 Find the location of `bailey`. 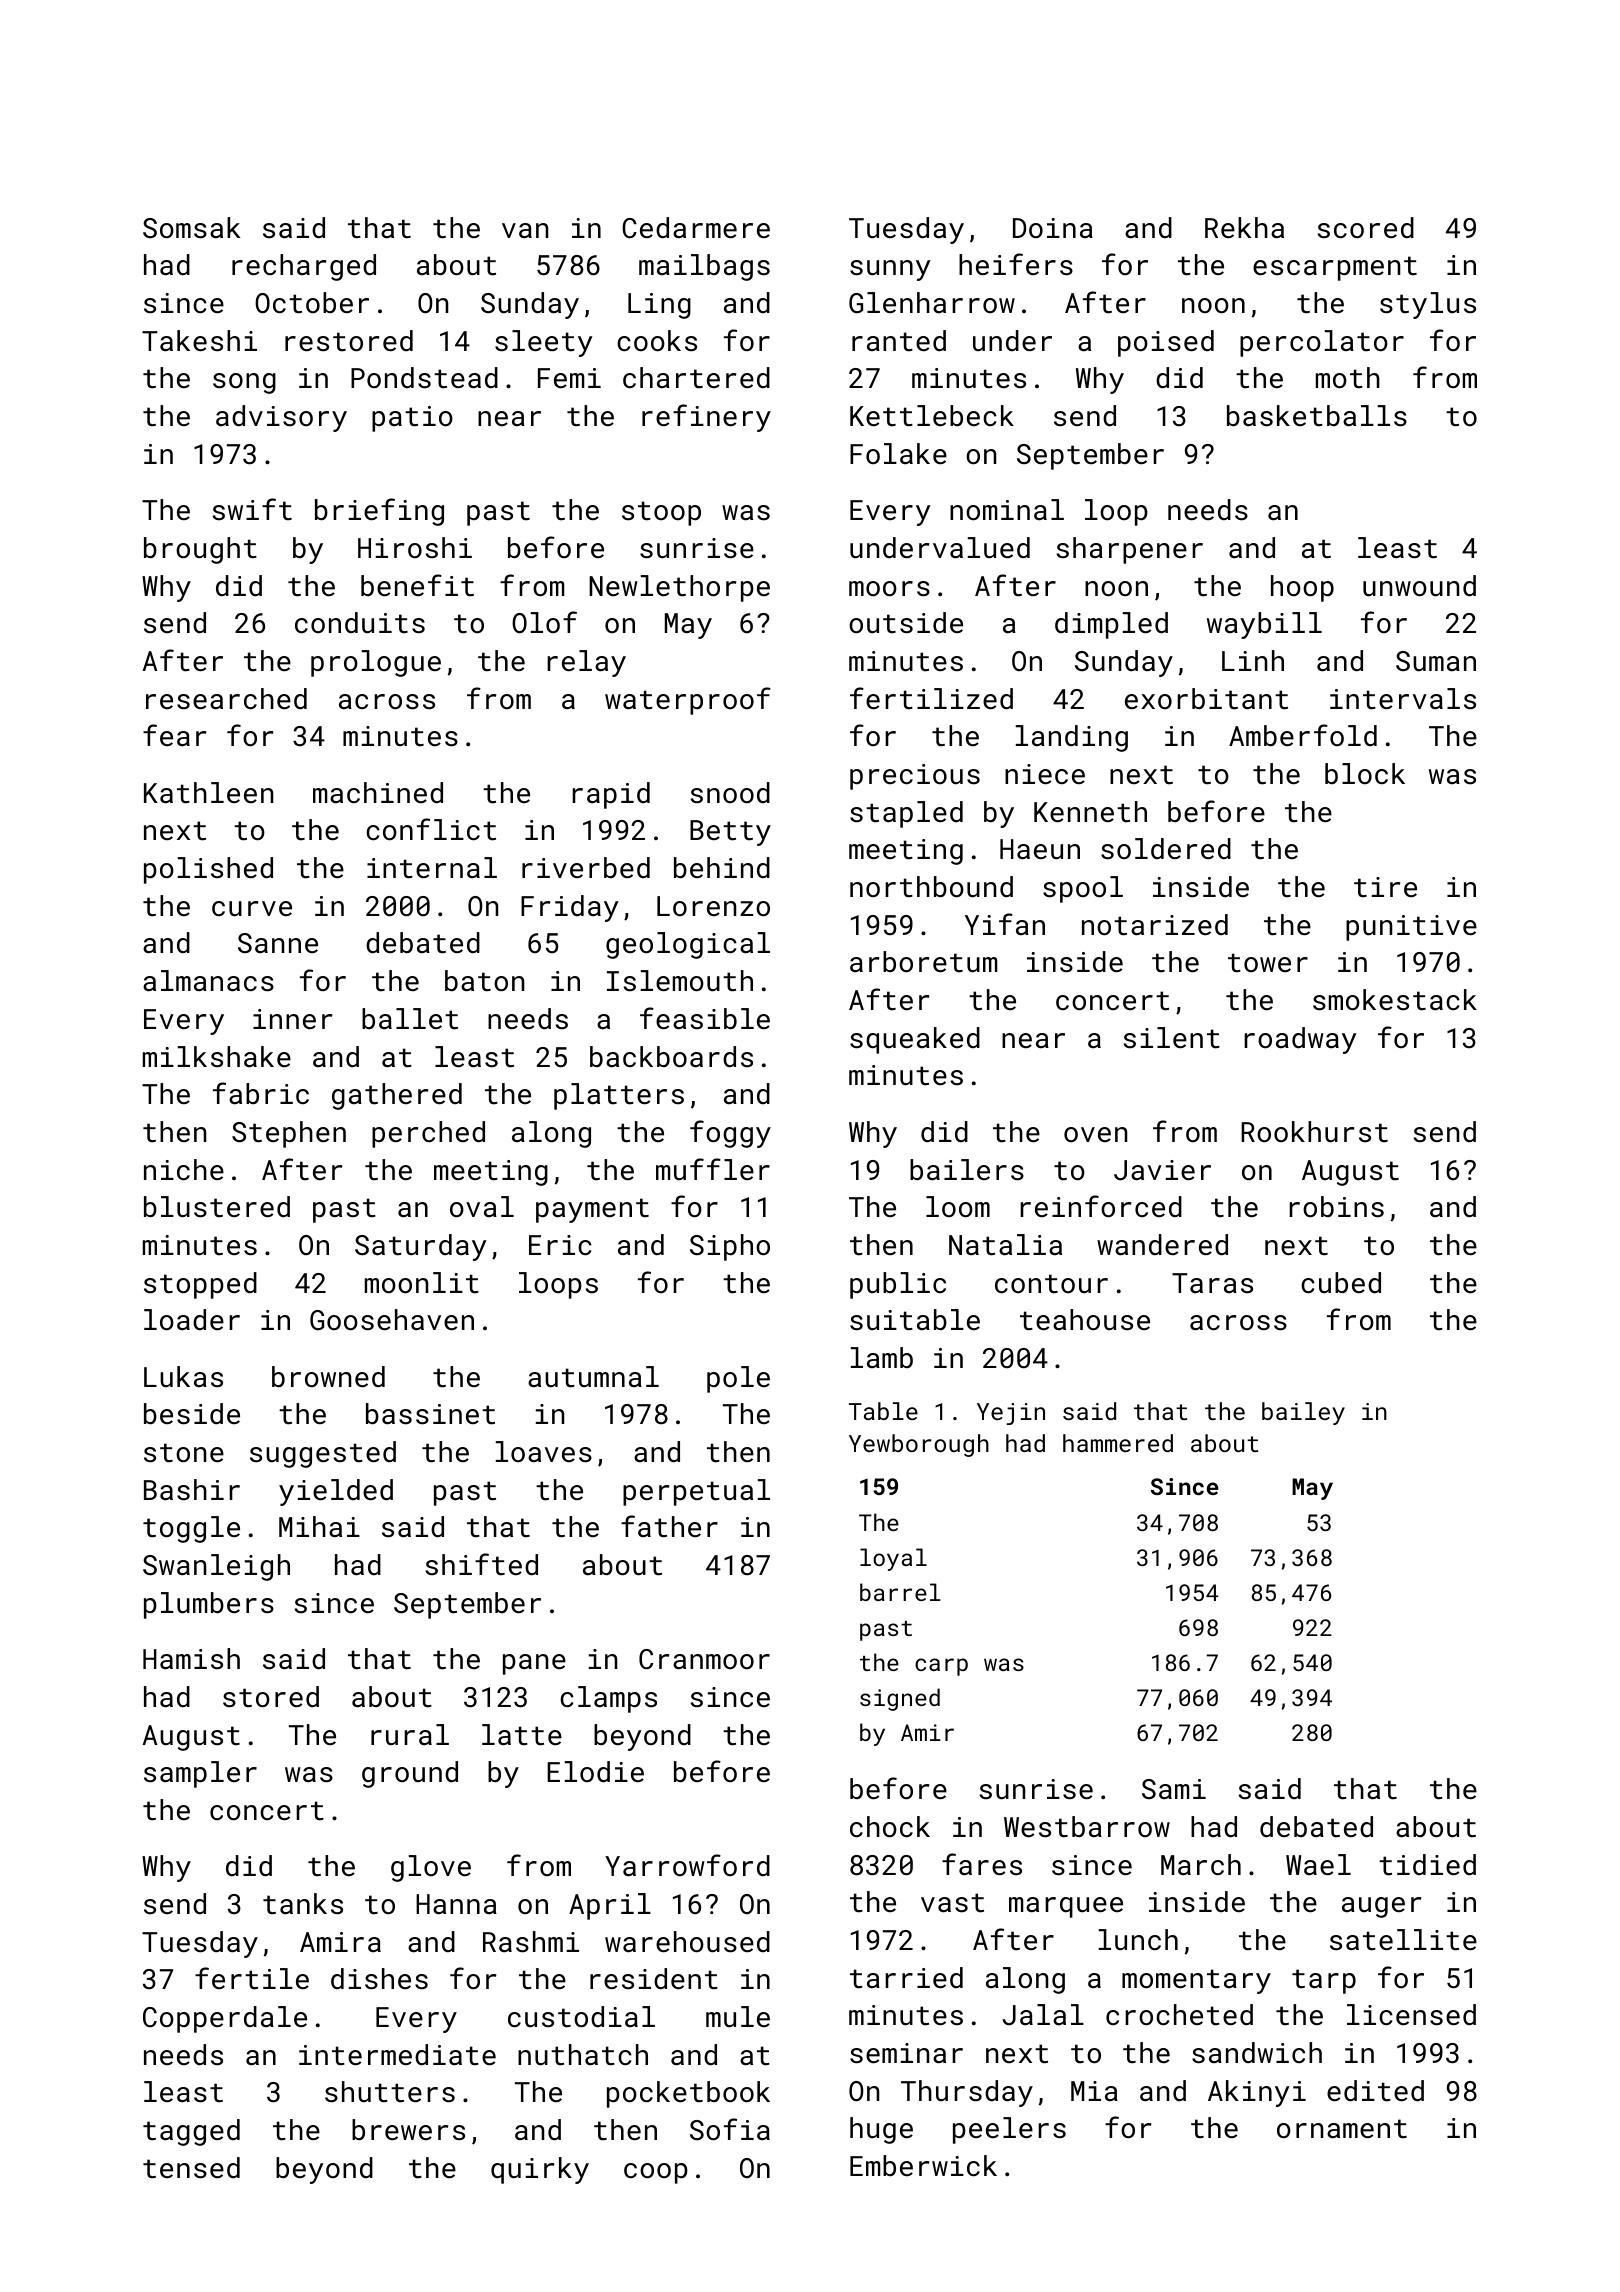

bailey is located at coordinates (1303, 1413).
